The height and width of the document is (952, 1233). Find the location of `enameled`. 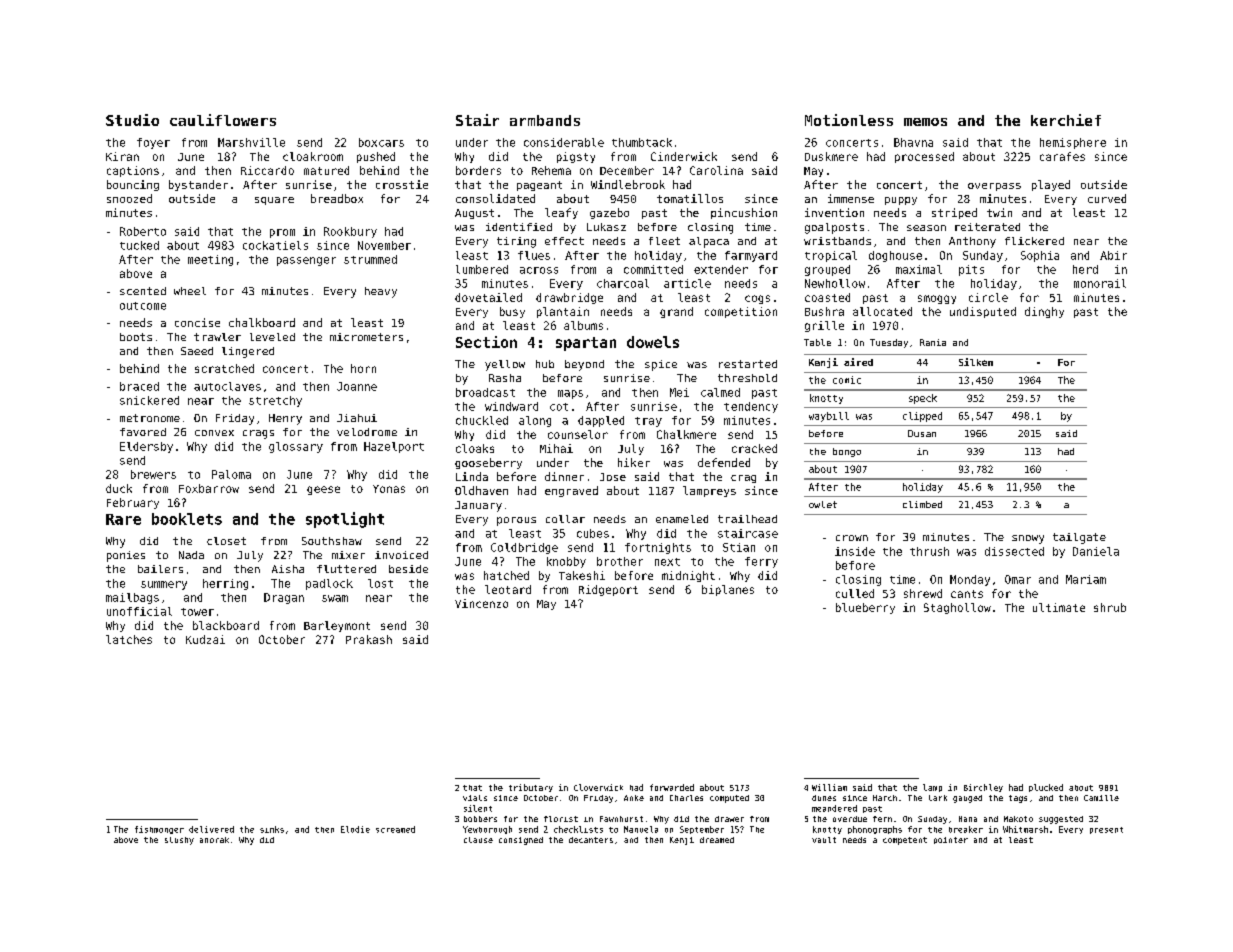

enameled is located at coordinates (682, 519).
